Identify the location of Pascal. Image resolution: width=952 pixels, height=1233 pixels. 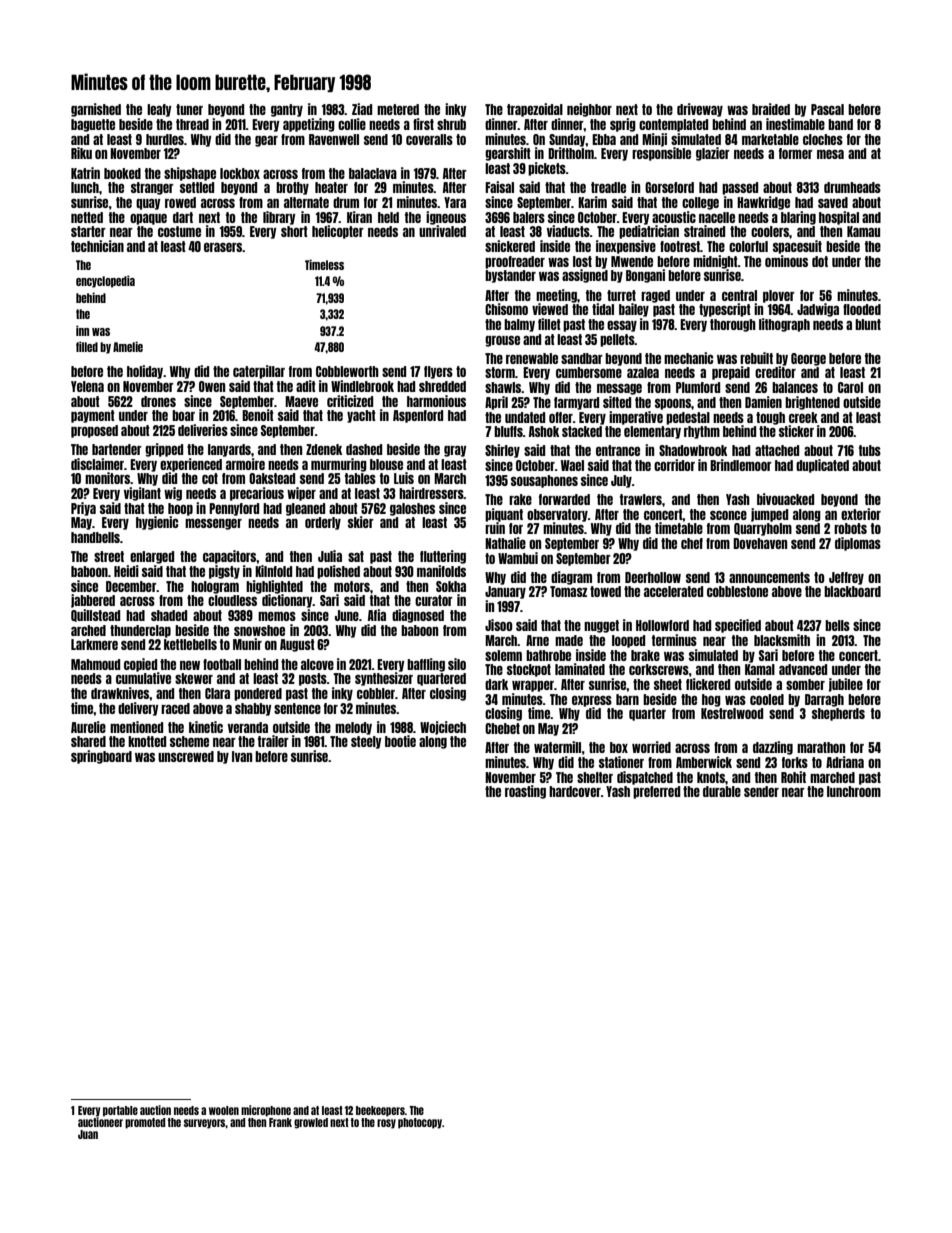
(827, 109).
